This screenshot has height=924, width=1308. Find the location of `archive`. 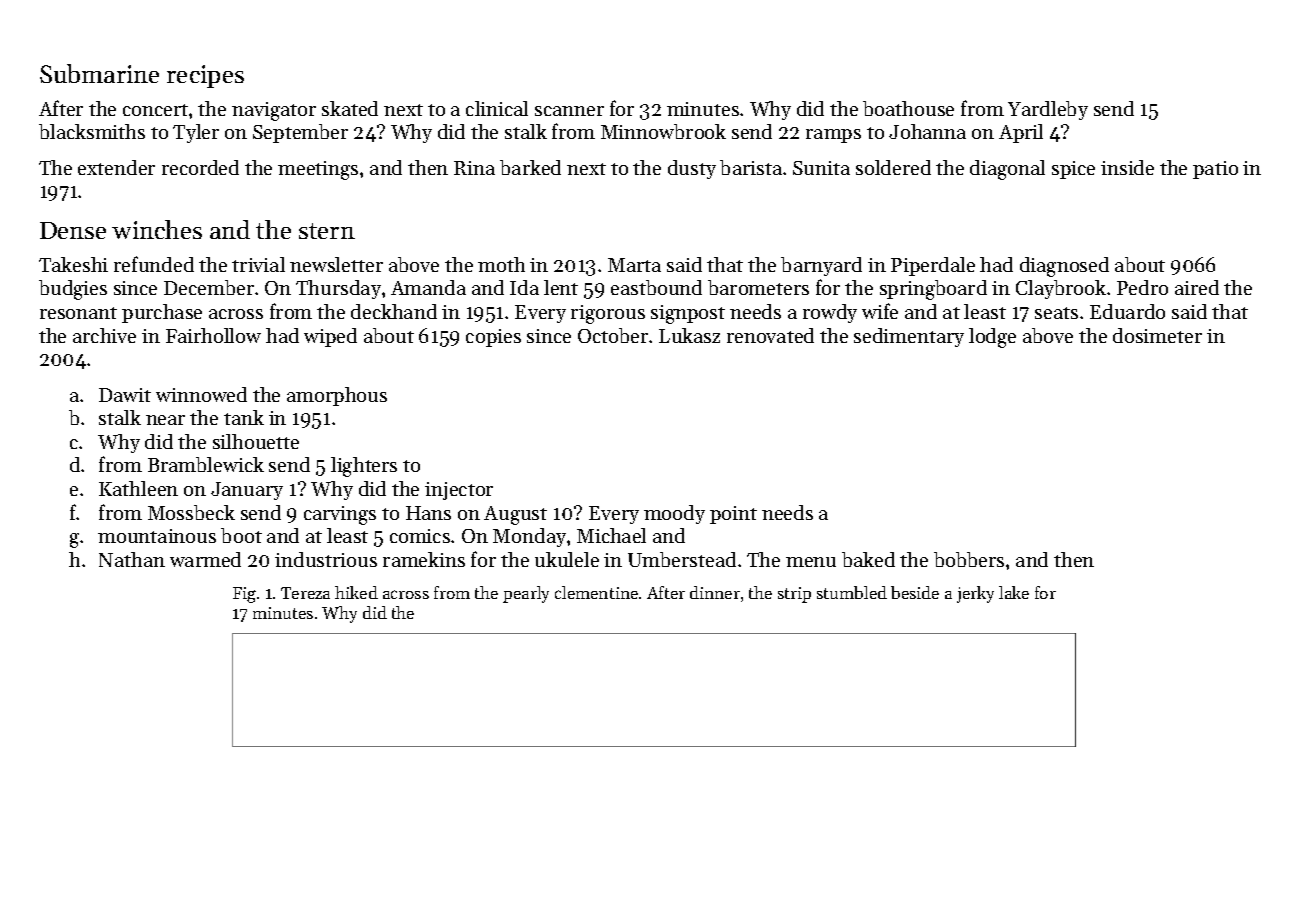

archive is located at coordinates (104, 335).
